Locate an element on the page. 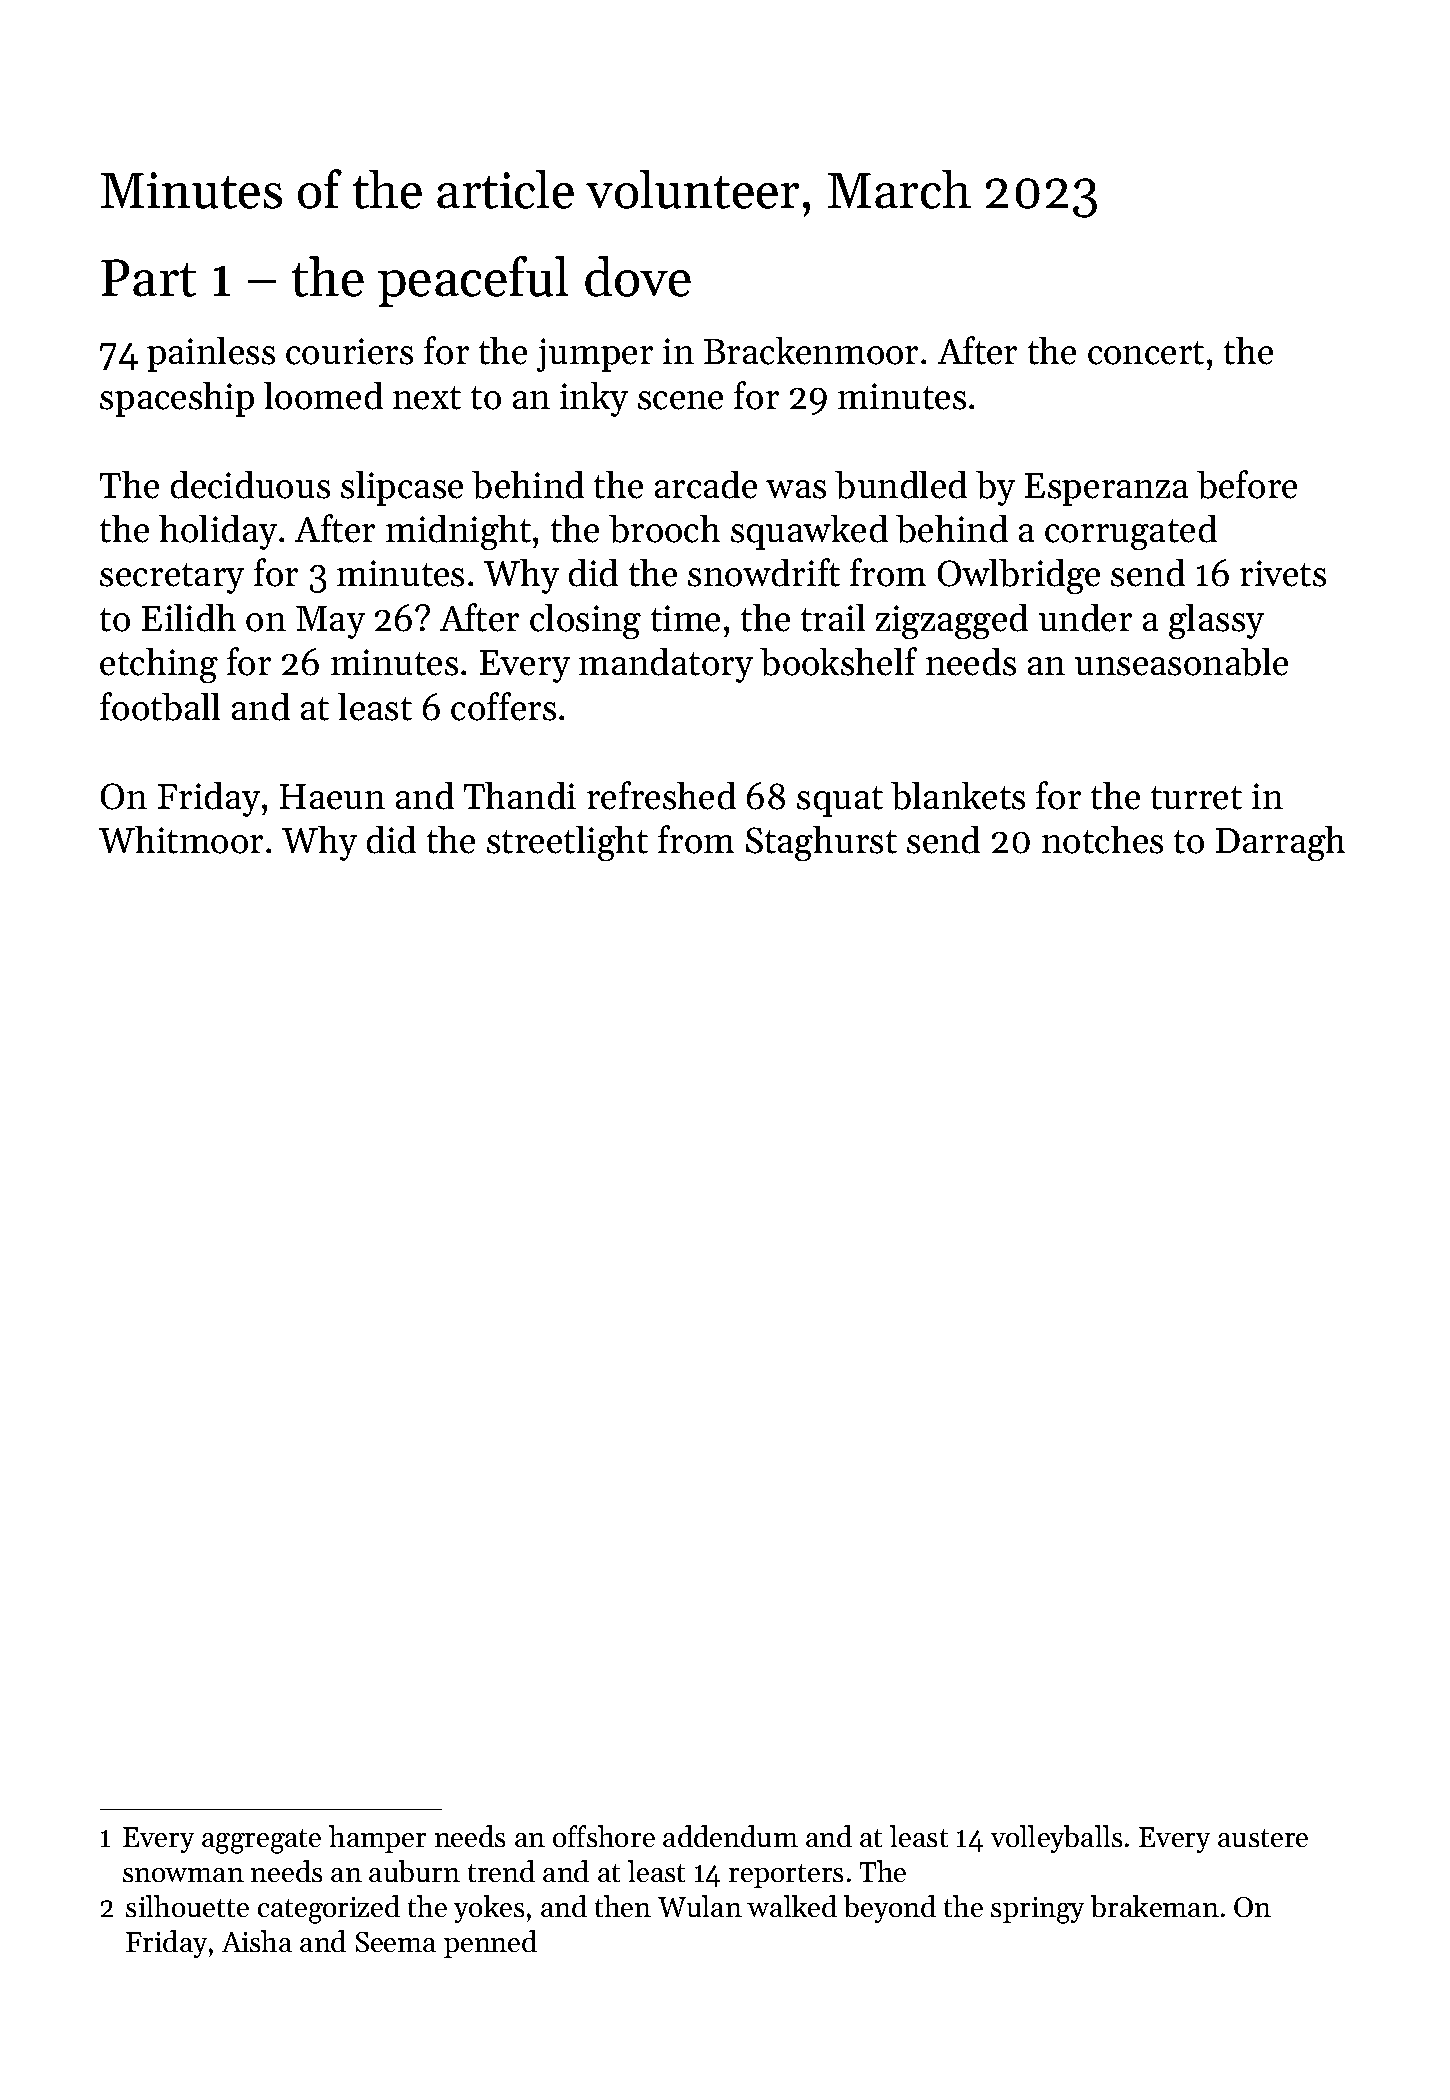 Image resolution: width=1450 pixels, height=2100 pixels. brakeman is located at coordinates (1155, 1906).
